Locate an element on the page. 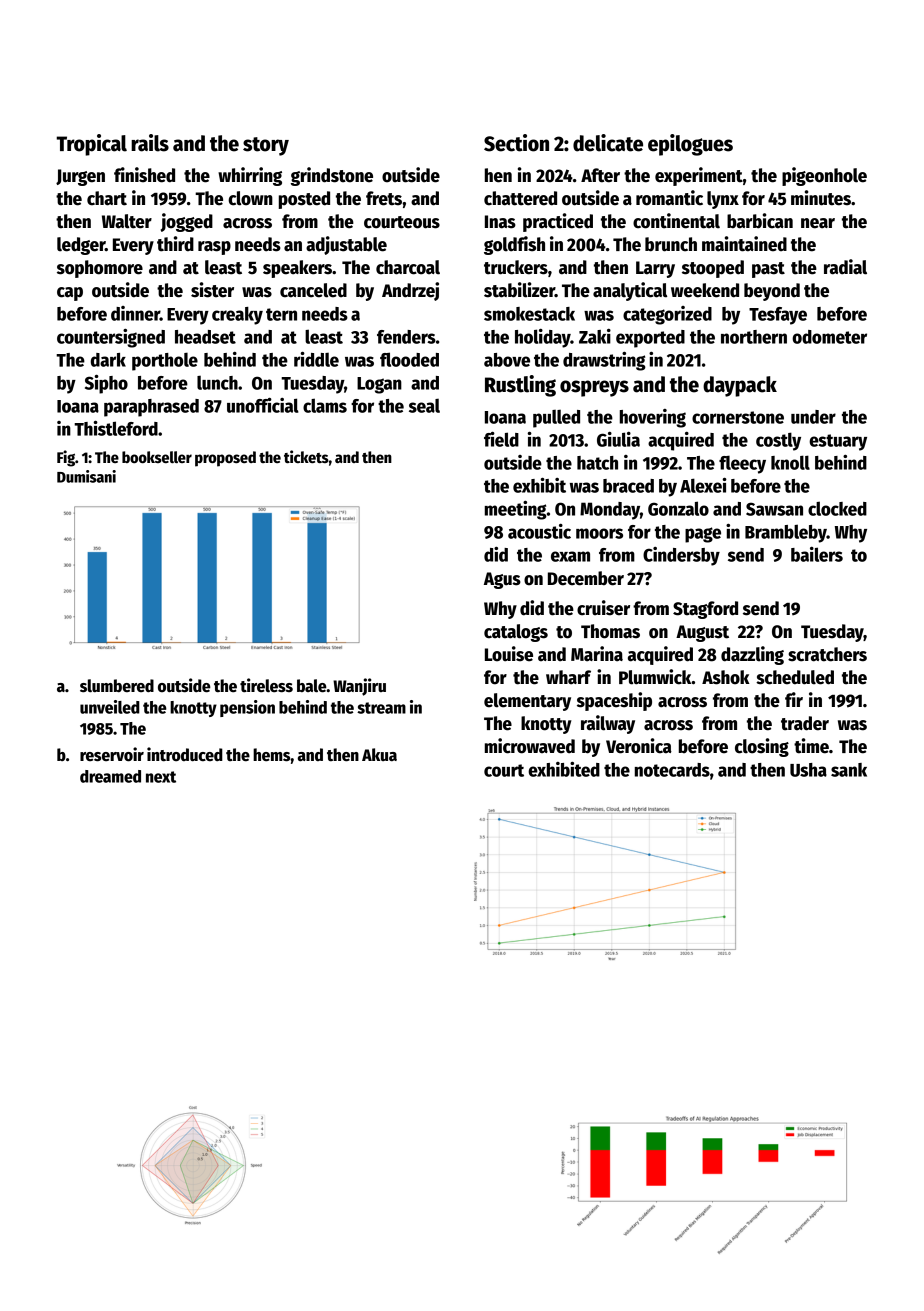 This image has height=1311, width=924. Dumisani is located at coordinates (86, 476).
